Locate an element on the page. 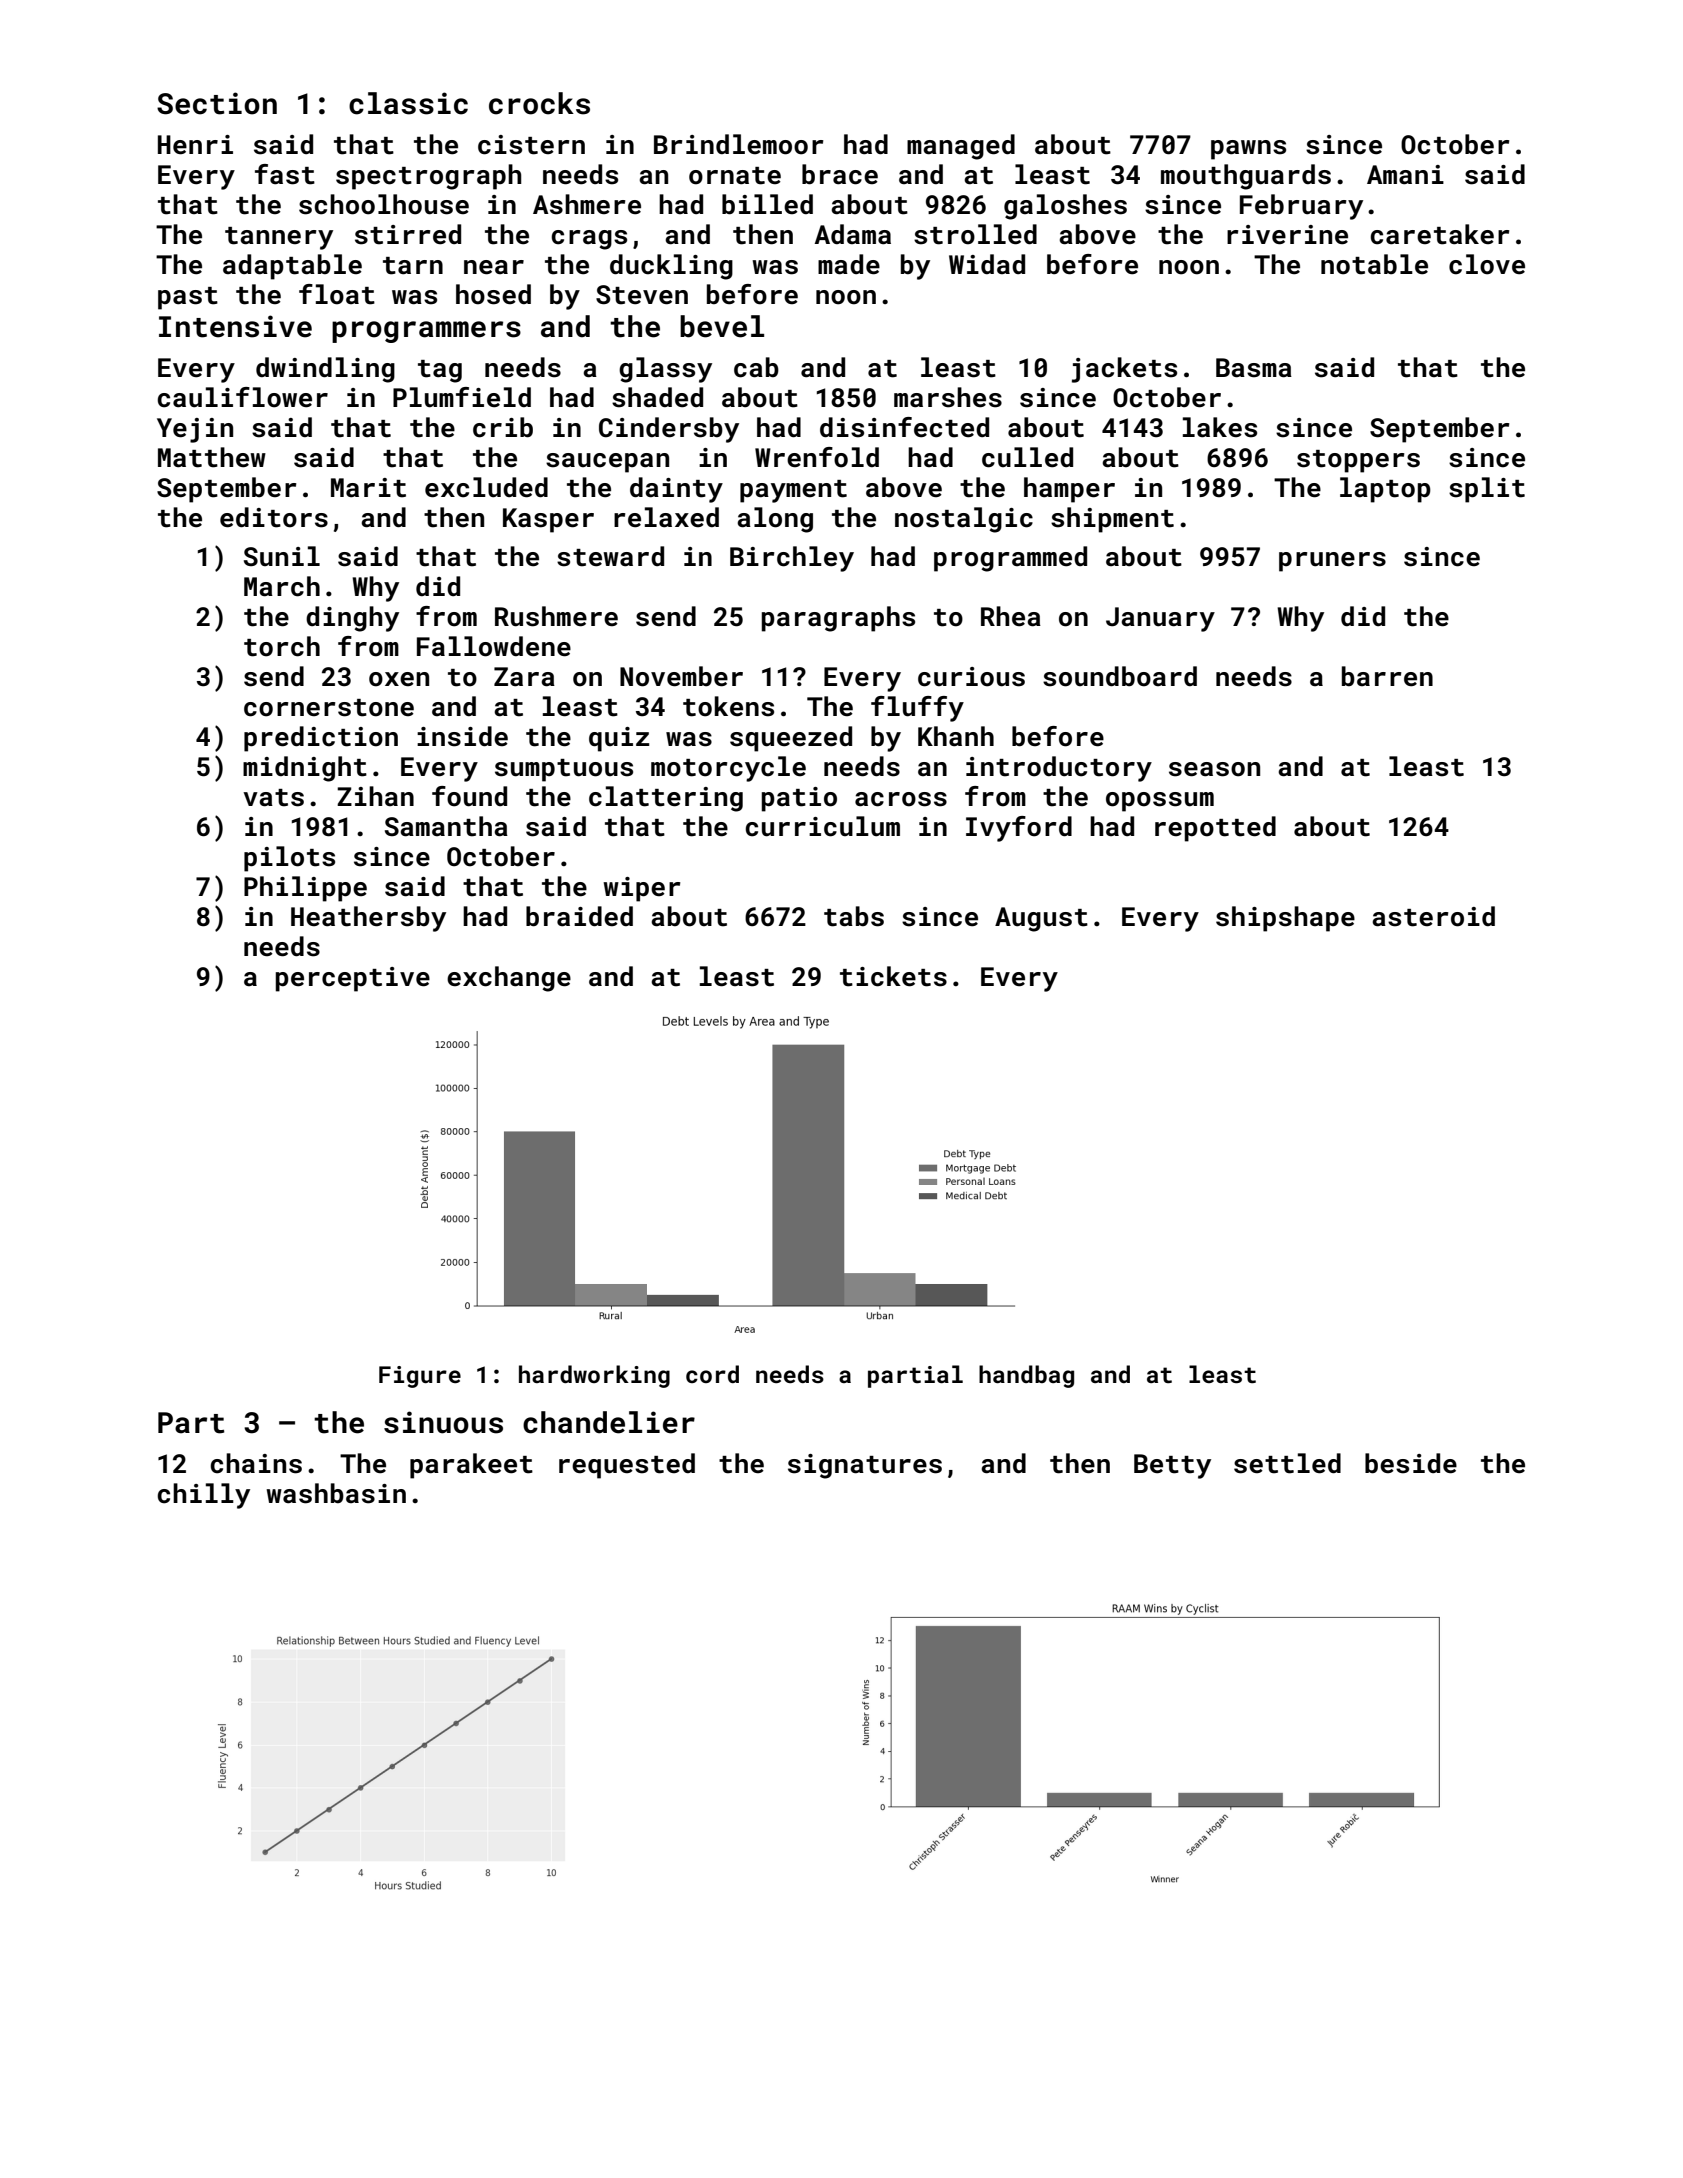 The image size is (1683, 2178). settled is located at coordinates (1287, 1463).
